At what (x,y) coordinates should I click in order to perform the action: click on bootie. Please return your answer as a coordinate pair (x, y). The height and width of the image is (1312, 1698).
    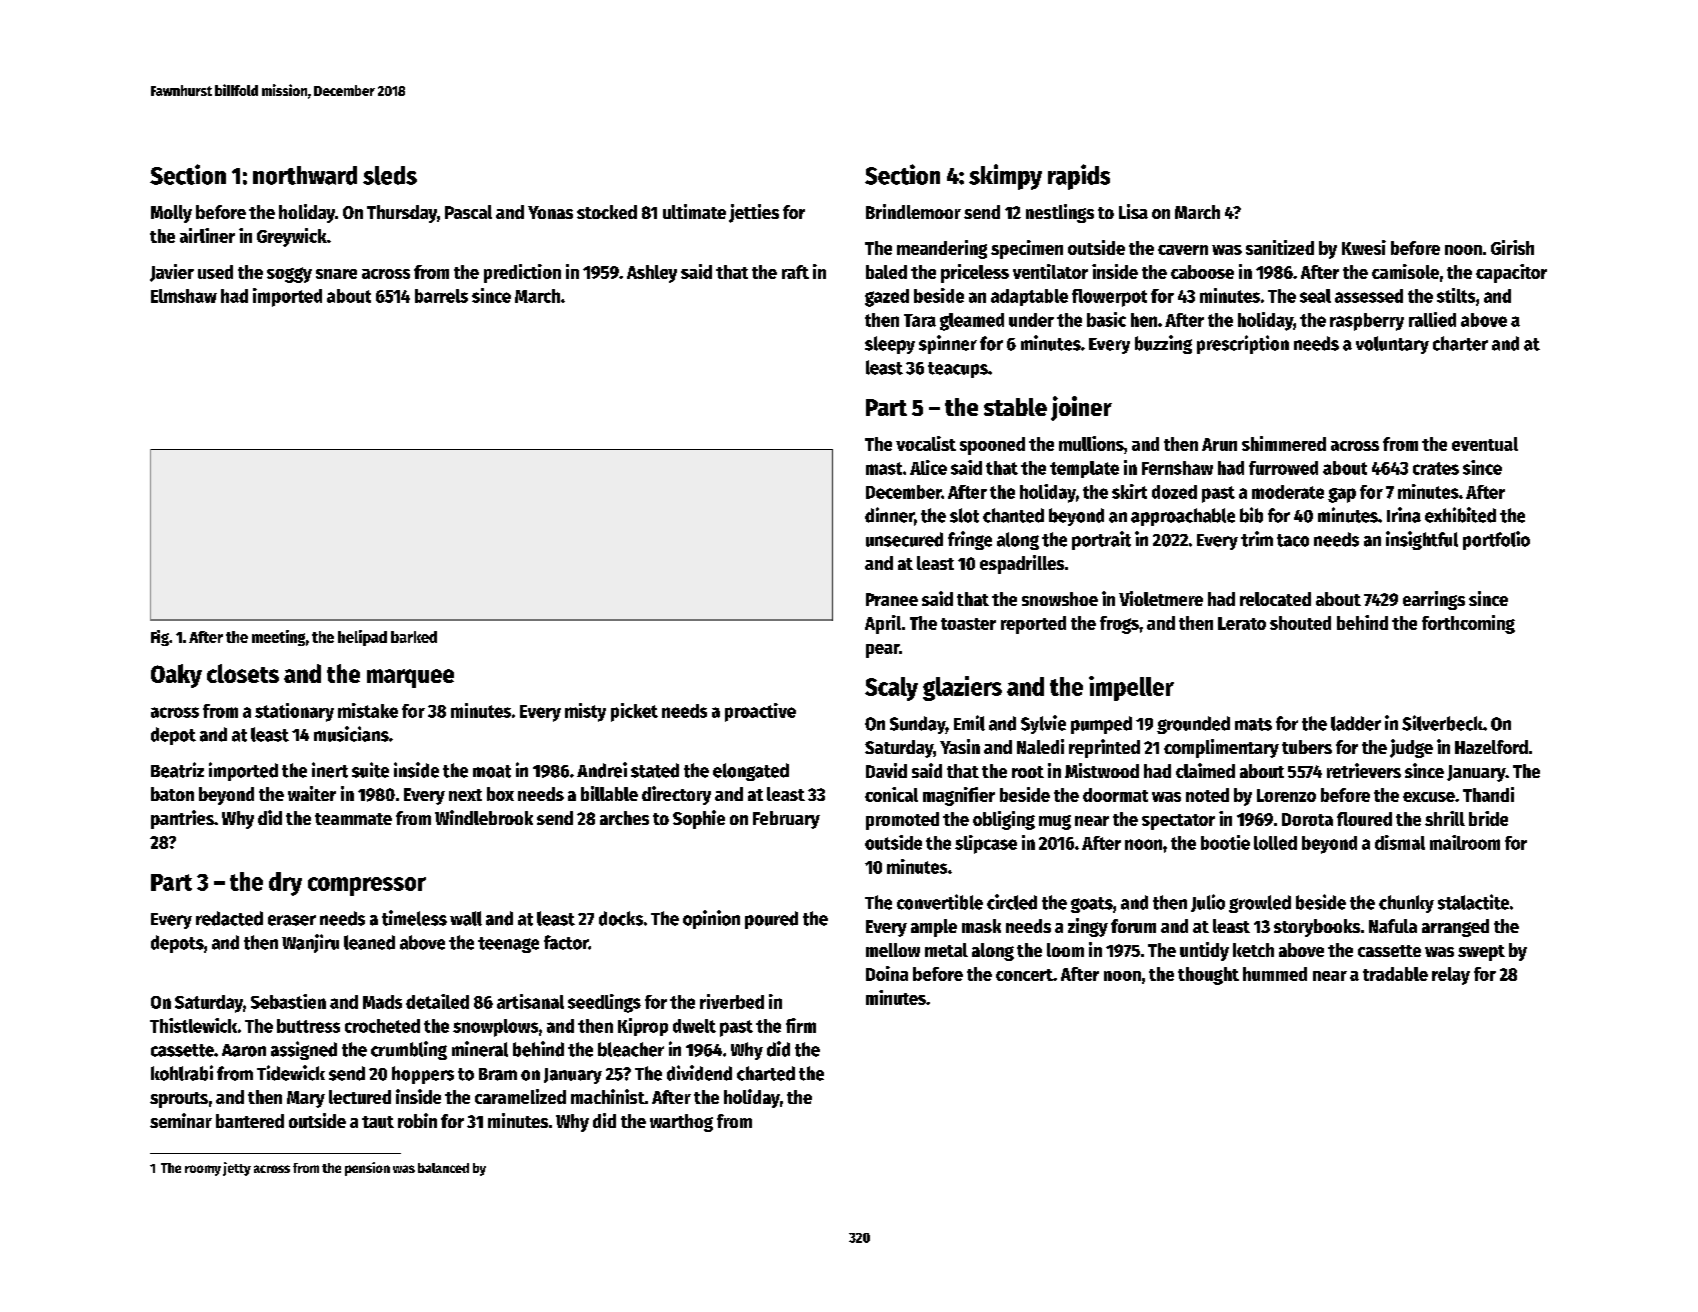
    Looking at the image, I should click on (1225, 842).
